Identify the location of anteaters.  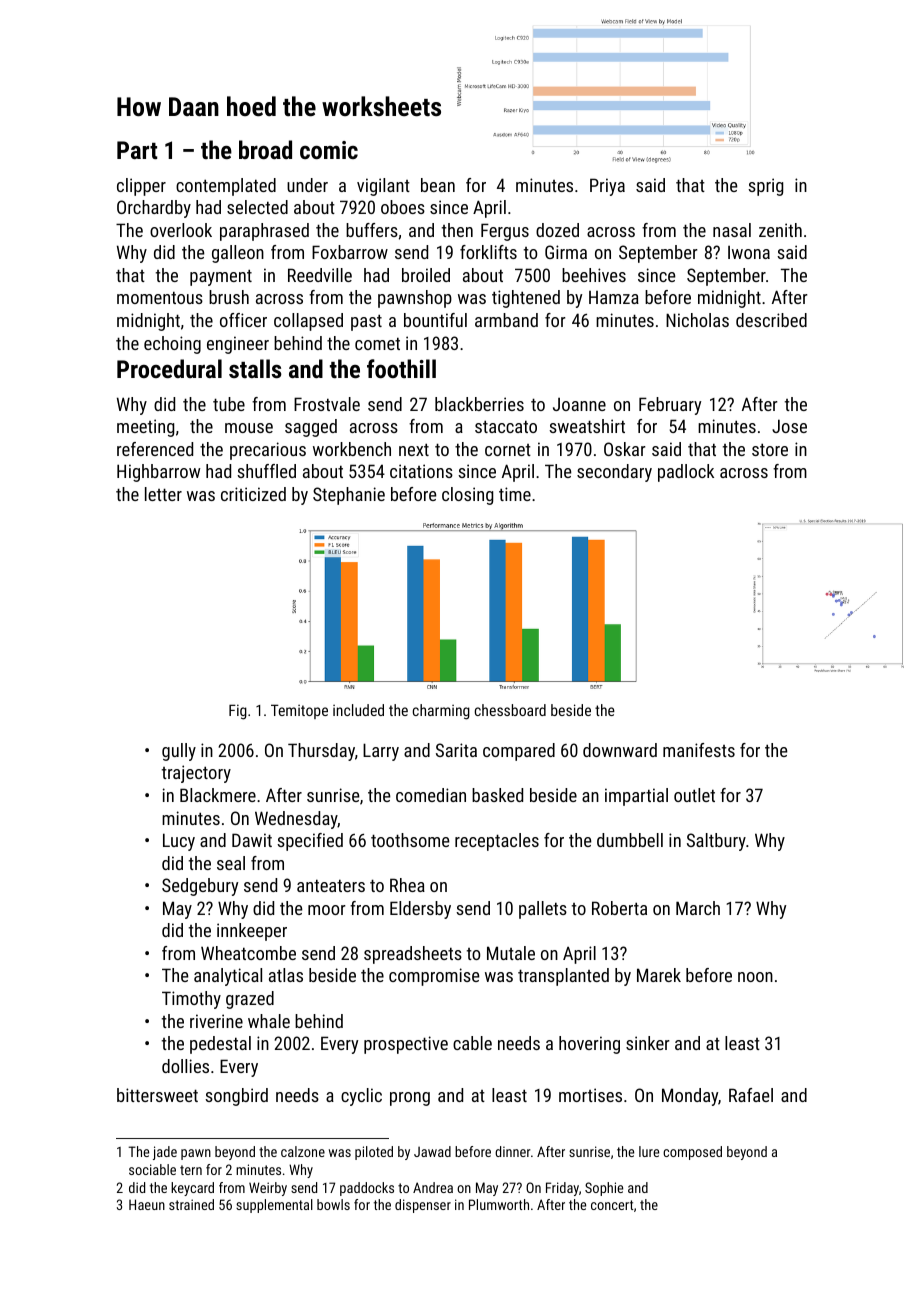
(331, 885).
